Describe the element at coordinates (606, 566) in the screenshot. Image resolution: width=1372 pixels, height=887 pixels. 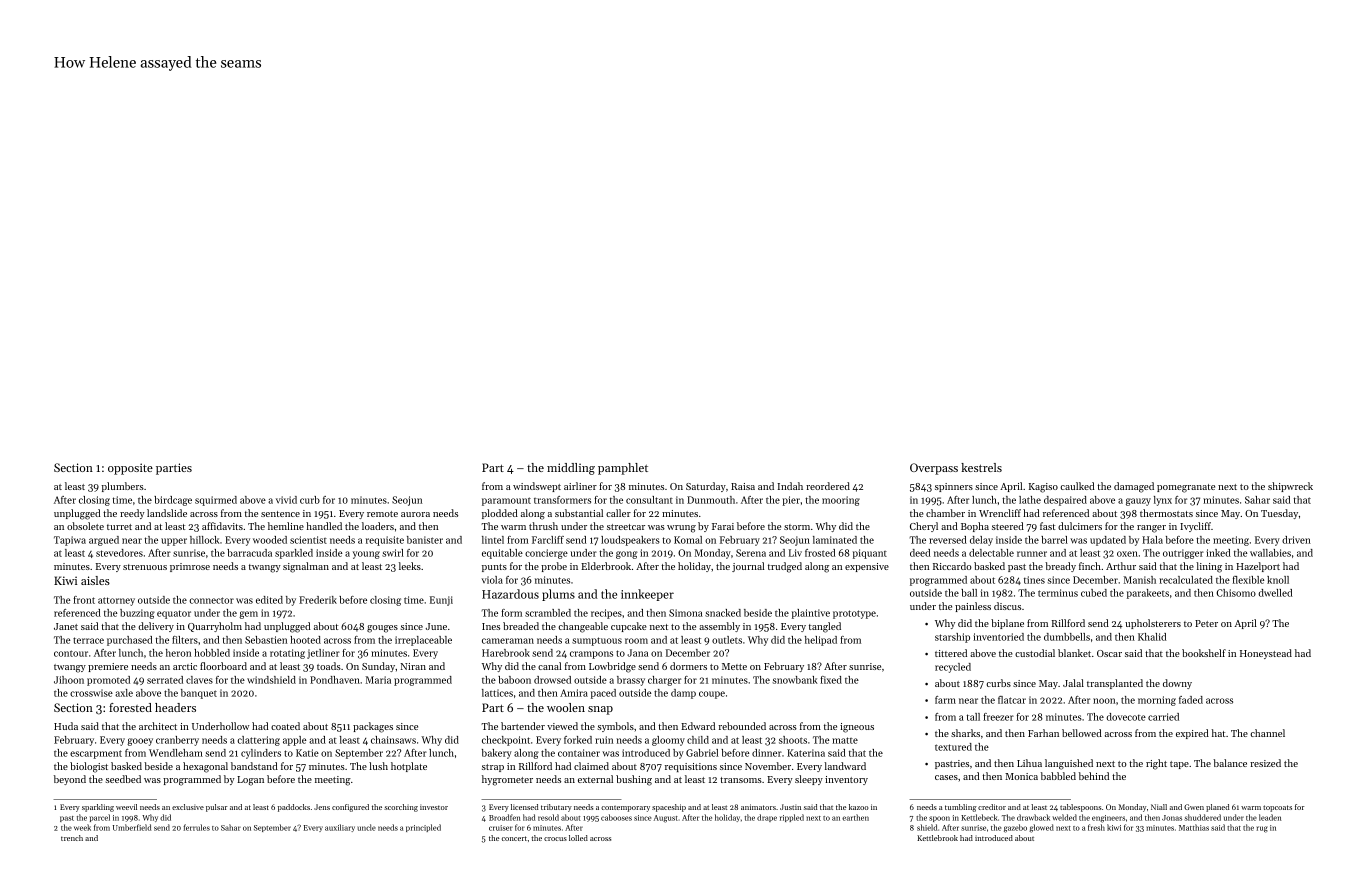
I see `Elderbrook` at that location.
